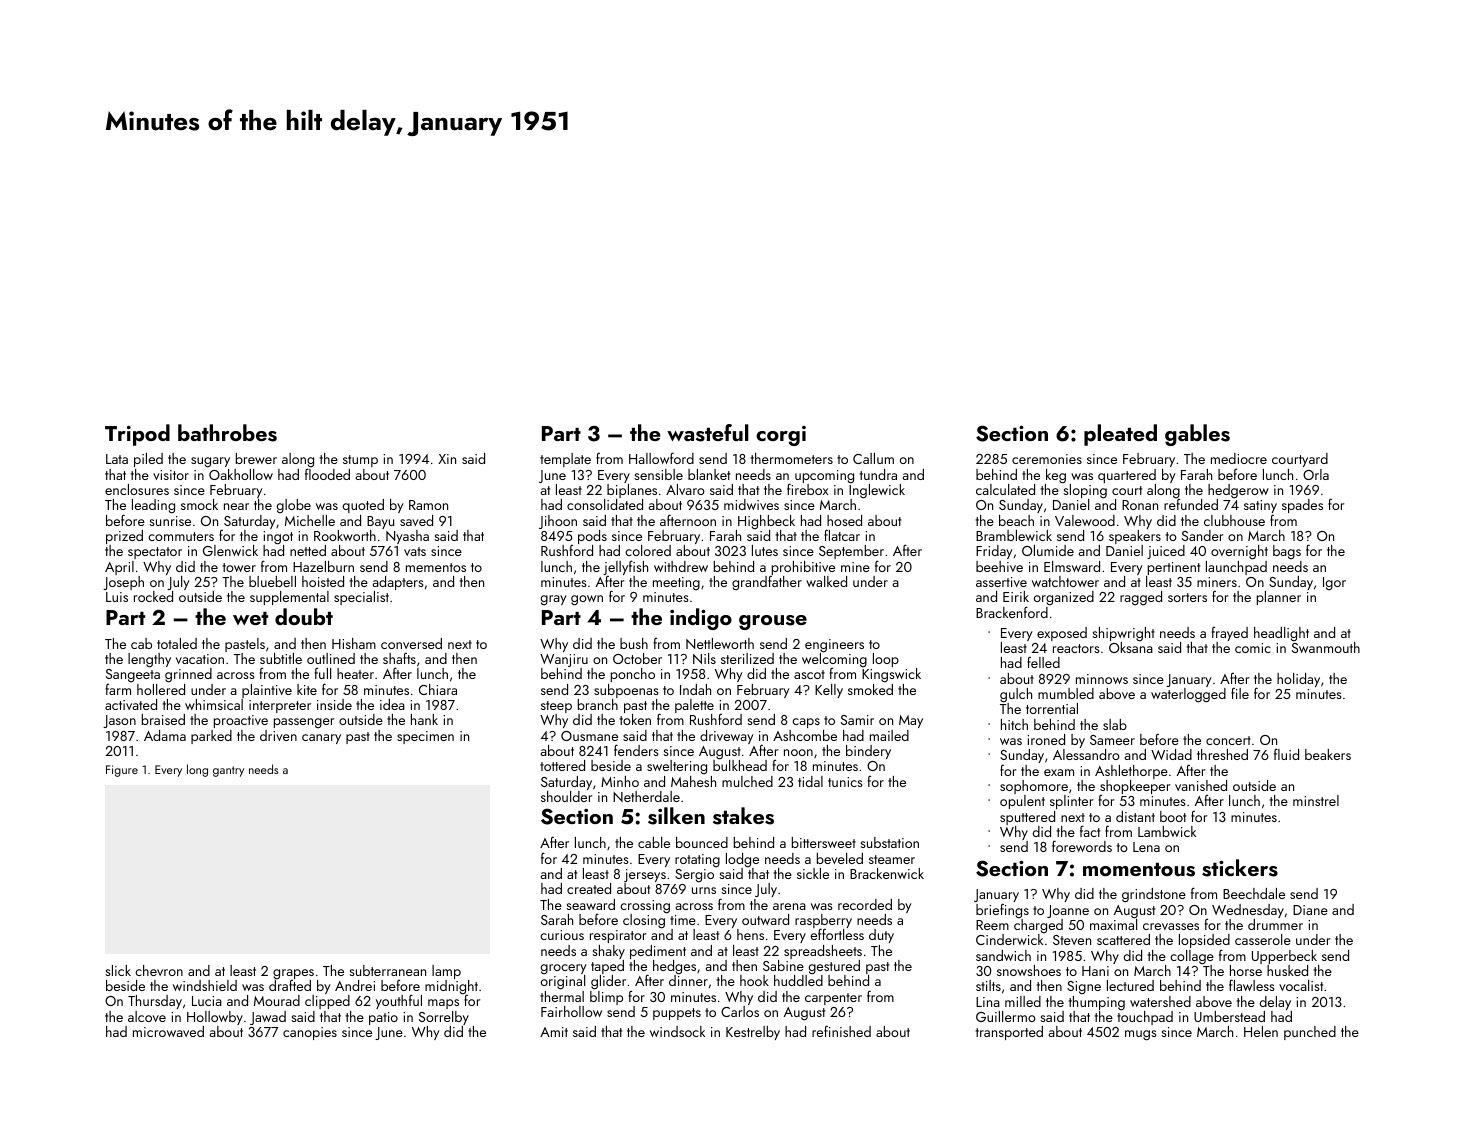 This screenshot has height=1132, width=1466. I want to click on refinished, so click(841, 1031).
